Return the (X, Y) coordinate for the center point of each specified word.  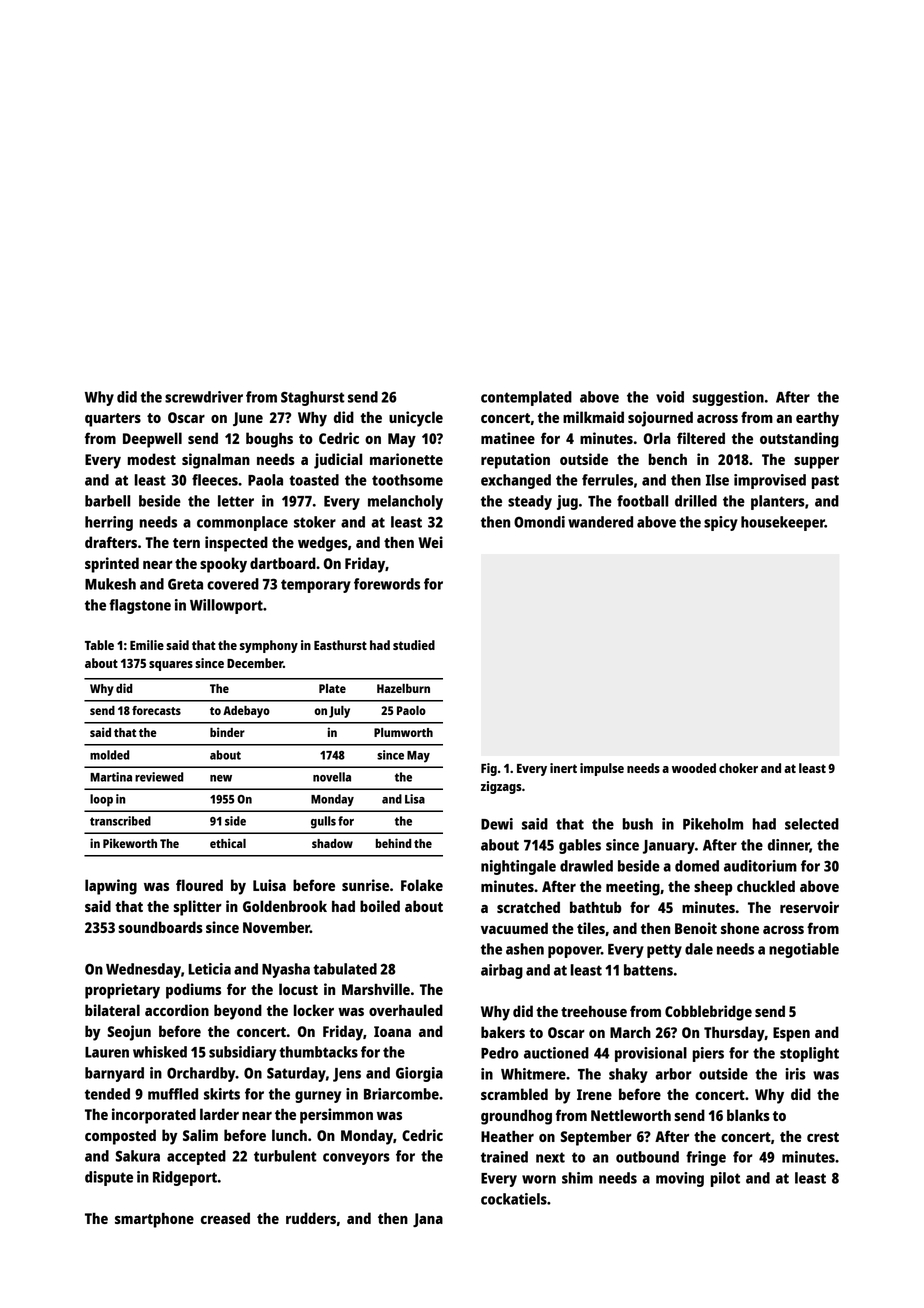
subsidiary (242, 1053)
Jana (428, 1220)
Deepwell (152, 440)
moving (680, 1179)
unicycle (416, 419)
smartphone (154, 1220)
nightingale (518, 867)
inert (563, 768)
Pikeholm (713, 824)
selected (812, 824)
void (670, 397)
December (255, 663)
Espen (791, 1034)
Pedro (500, 1053)
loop (101, 800)
